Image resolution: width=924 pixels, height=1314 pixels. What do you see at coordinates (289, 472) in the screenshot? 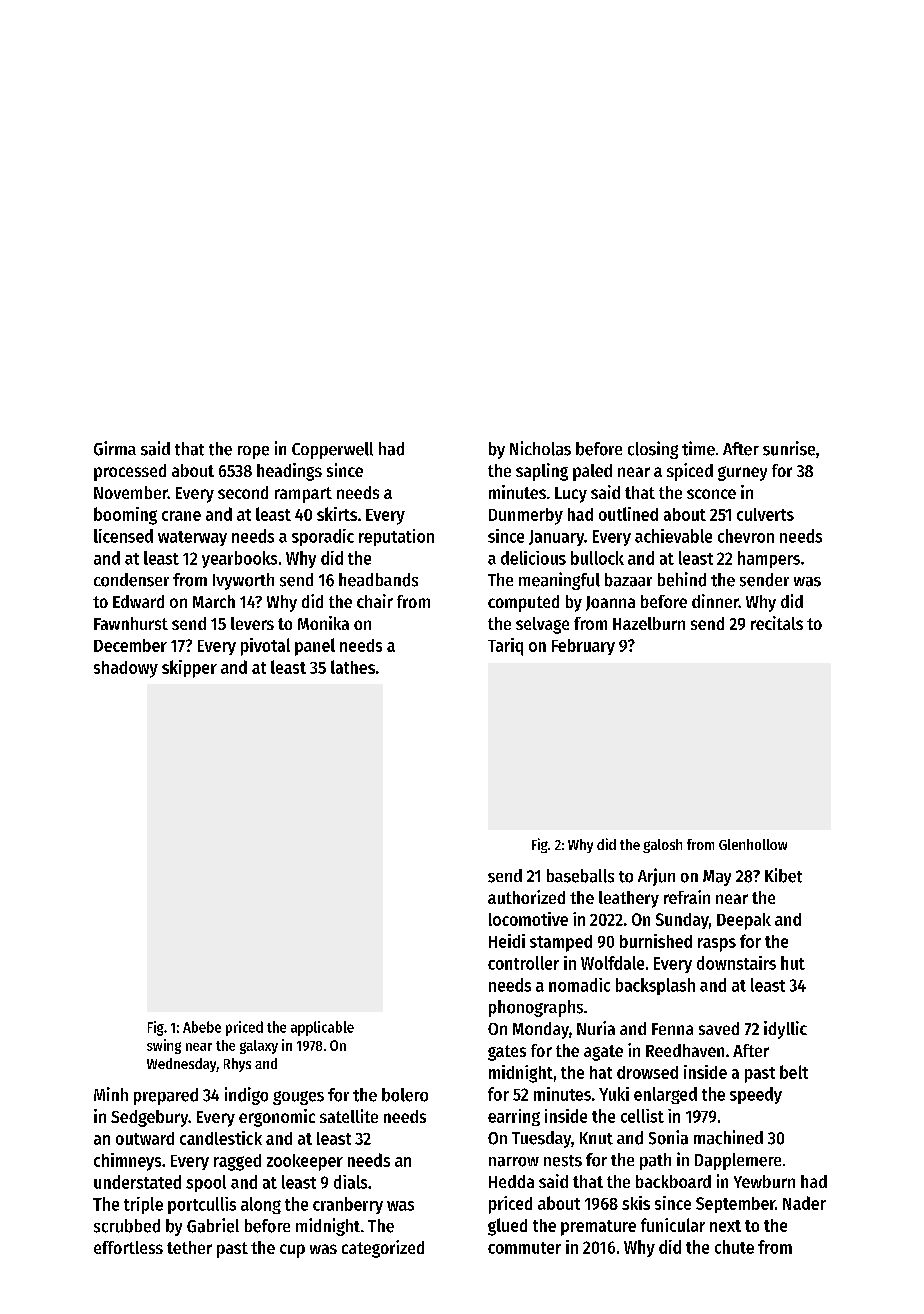
I see `headings` at bounding box center [289, 472].
